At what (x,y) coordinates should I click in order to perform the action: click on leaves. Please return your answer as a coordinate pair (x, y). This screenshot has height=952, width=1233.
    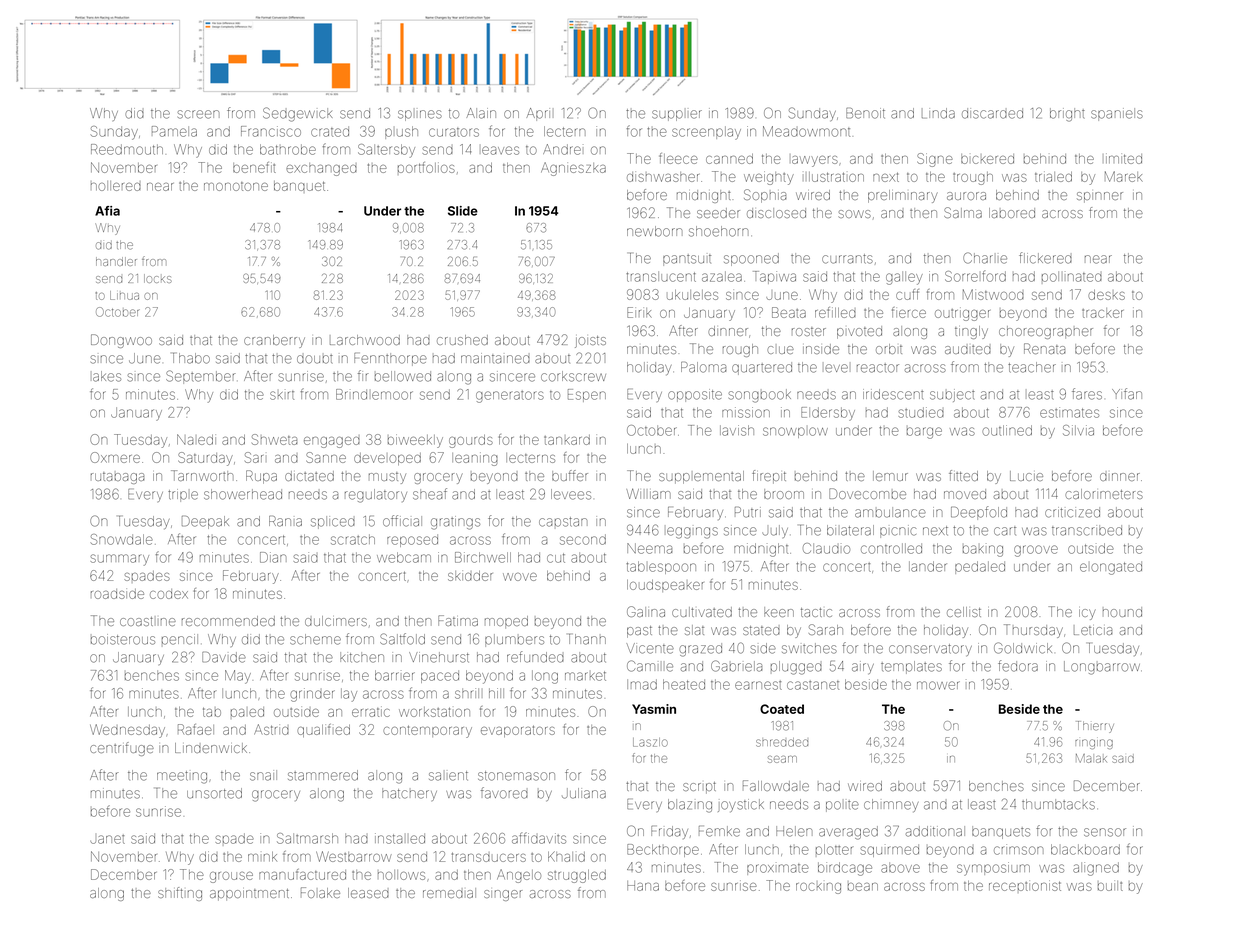
    Looking at the image, I should click on (500, 150).
